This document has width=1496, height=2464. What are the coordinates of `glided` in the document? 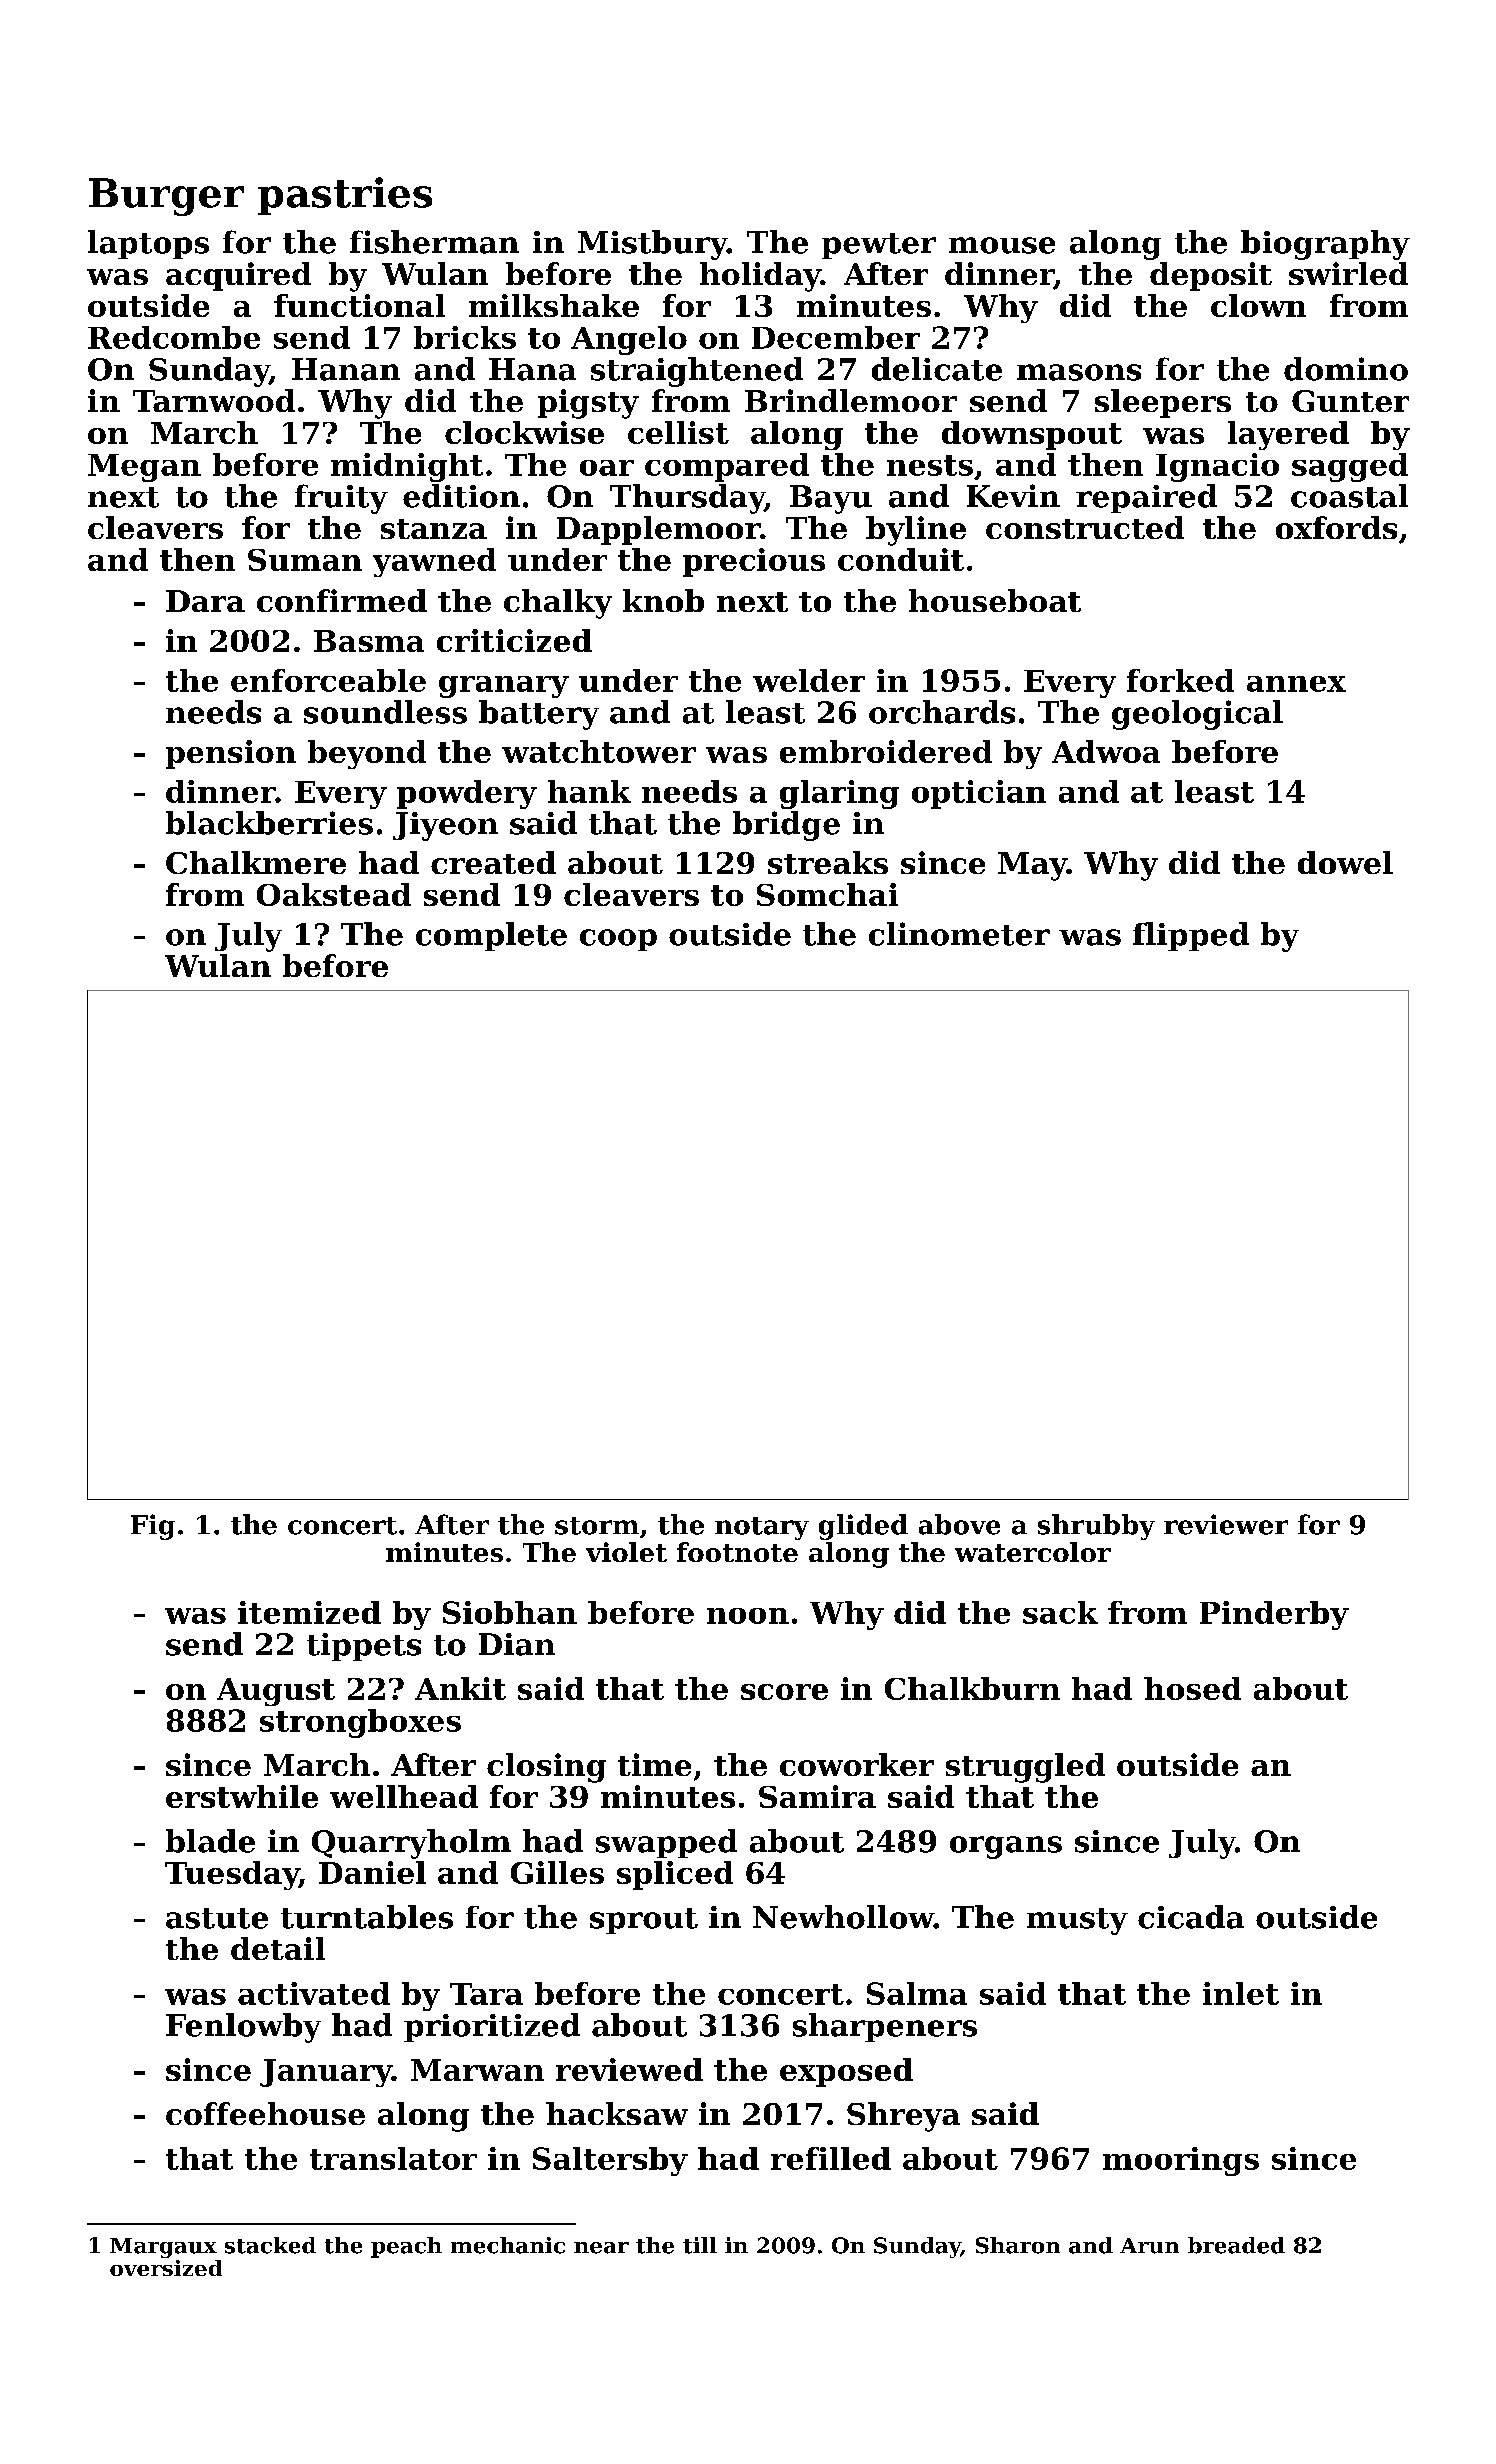 It's located at (863, 1527).
